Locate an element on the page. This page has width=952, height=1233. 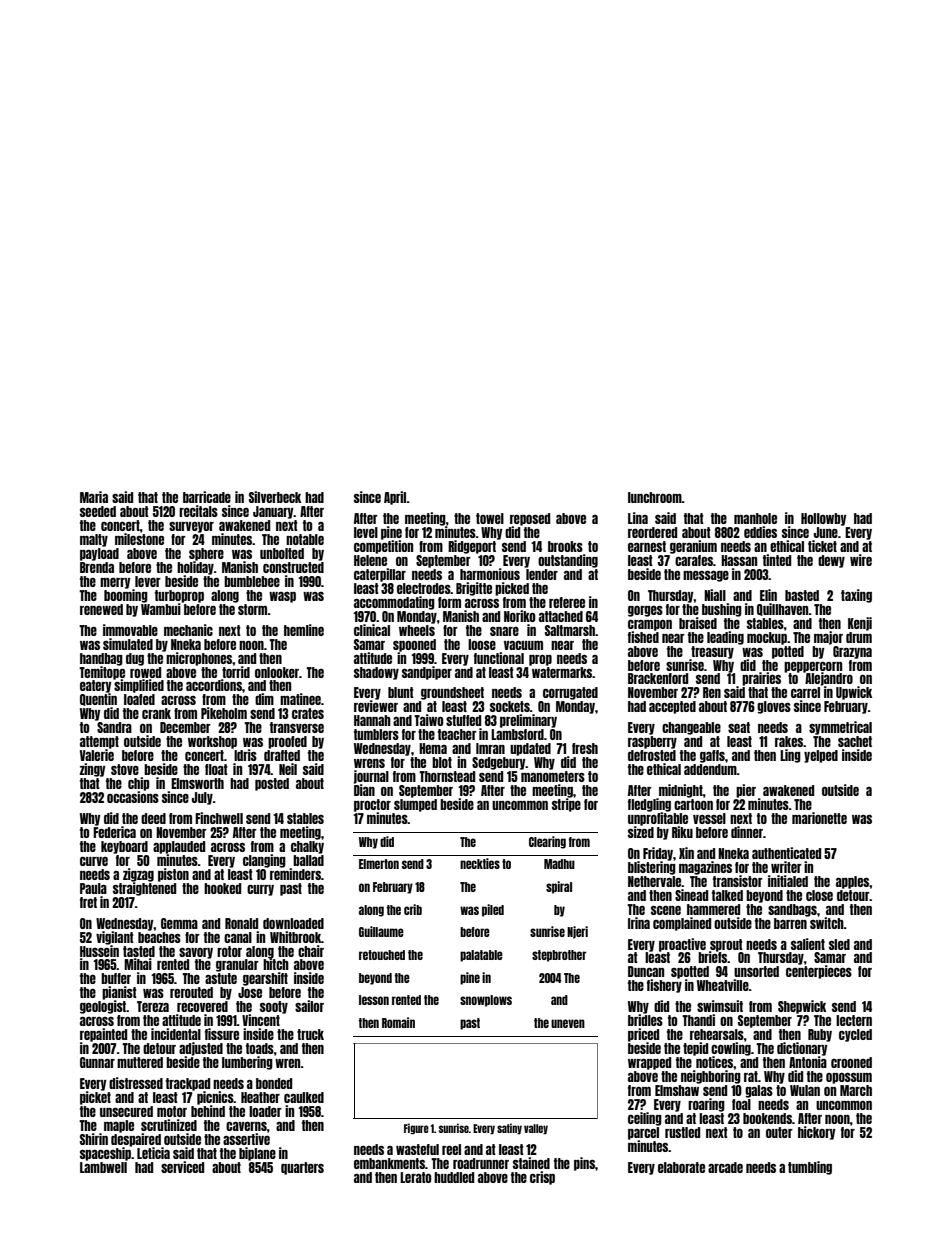
barricade is located at coordinates (207, 497).
